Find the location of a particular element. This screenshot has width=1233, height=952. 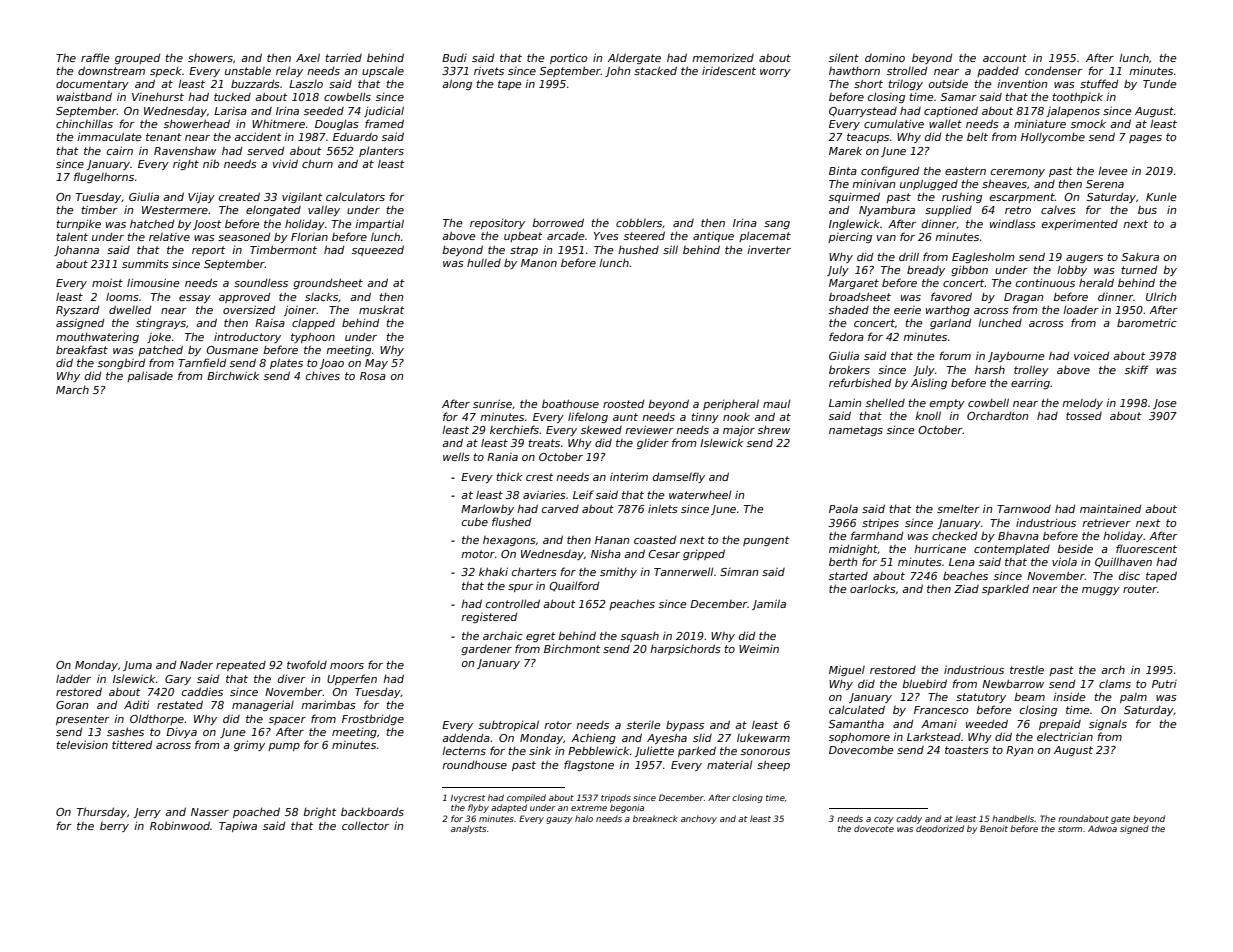

palisade is located at coordinates (150, 376).
